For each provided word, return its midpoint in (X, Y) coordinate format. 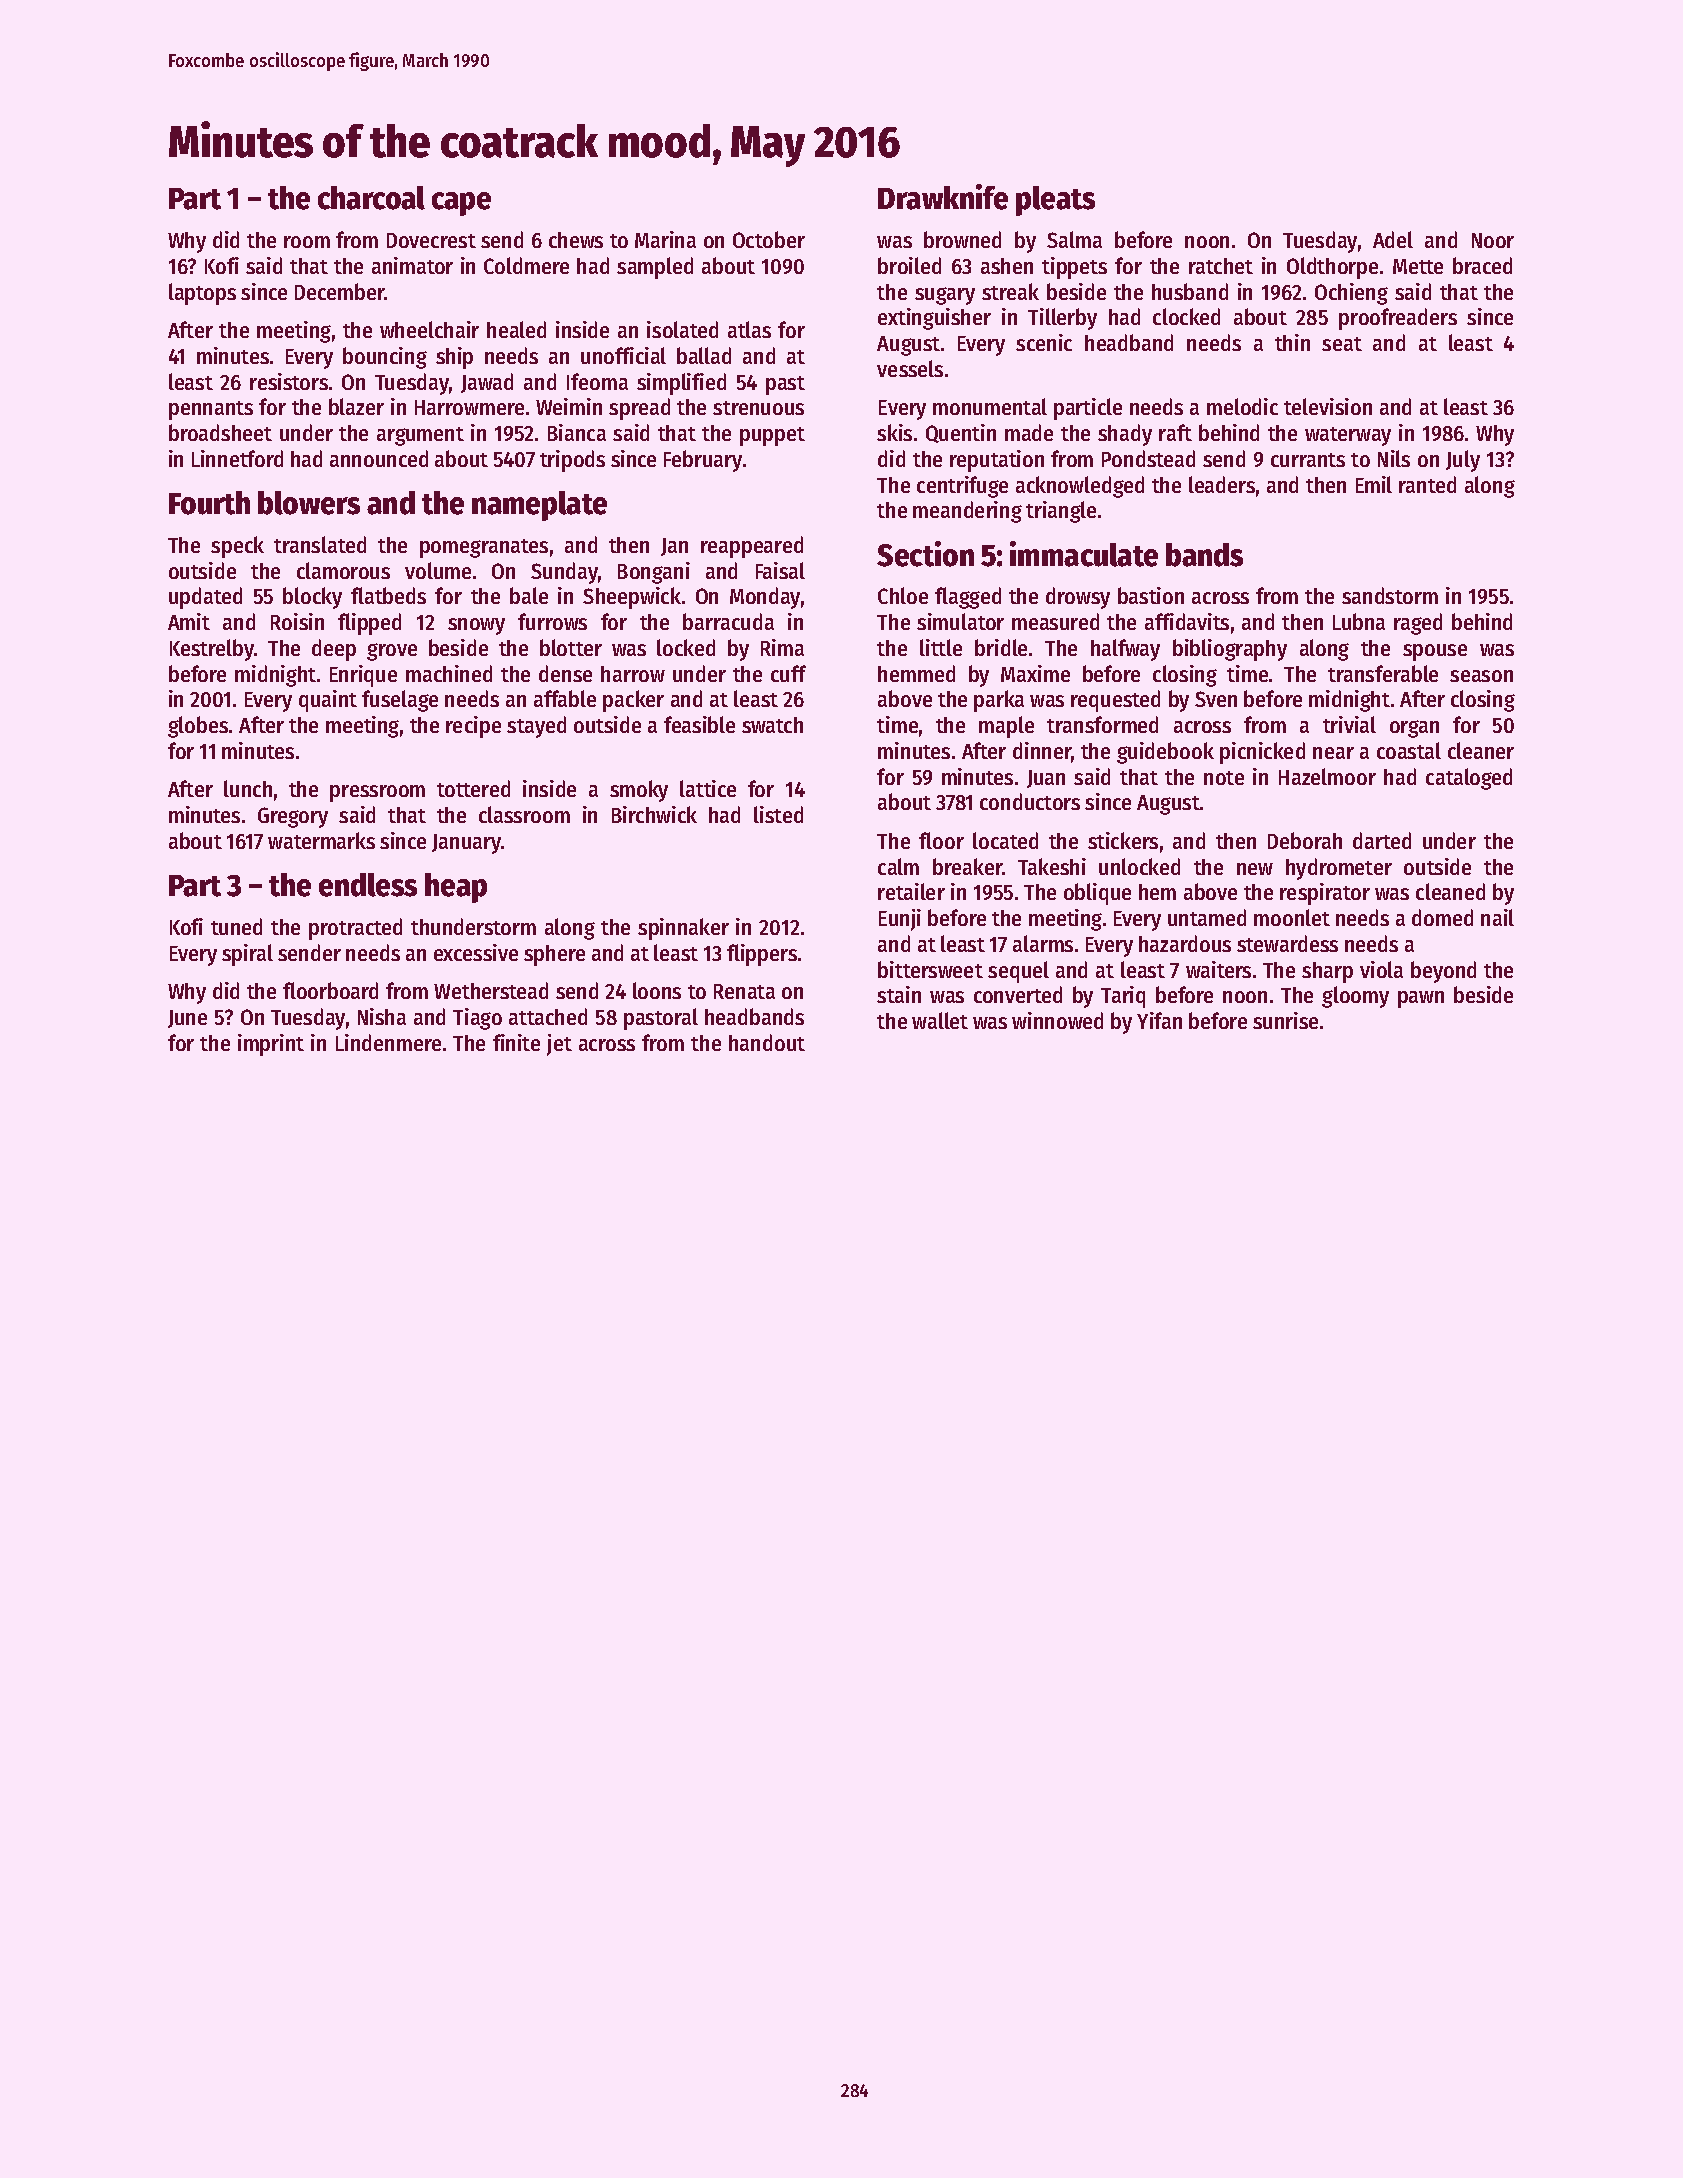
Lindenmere (388, 1042)
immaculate (1084, 554)
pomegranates (484, 548)
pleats (1055, 201)
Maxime (1035, 673)
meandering (967, 512)
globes (198, 727)
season (1481, 676)
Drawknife (943, 197)
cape (461, 204)
